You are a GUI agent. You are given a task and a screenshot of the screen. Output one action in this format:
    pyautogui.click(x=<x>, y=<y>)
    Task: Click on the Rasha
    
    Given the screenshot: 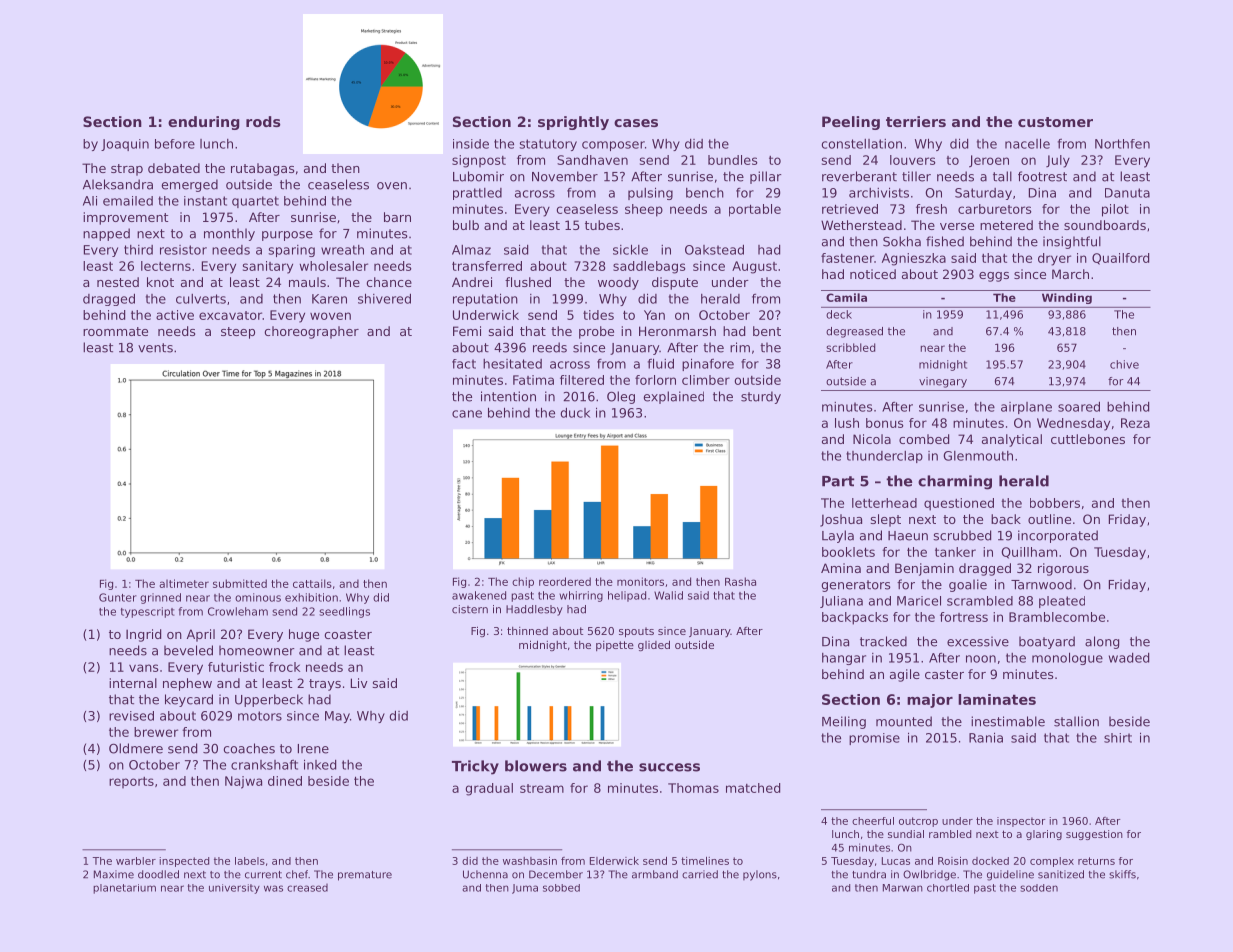 What is the action you would take?
    pyautogui.click(x=740, y=581)
